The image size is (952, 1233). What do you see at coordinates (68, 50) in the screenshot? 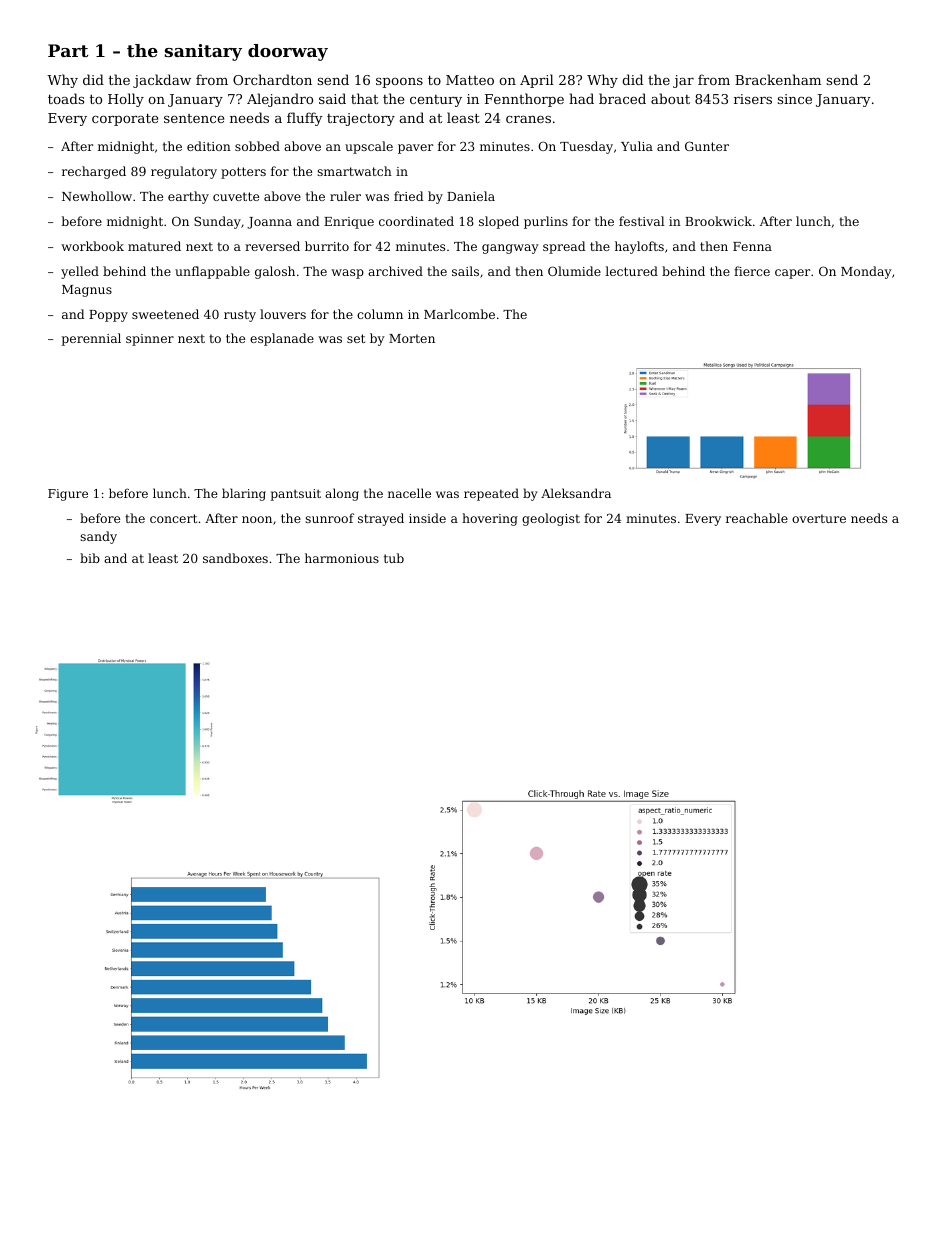
I see `Part` at bounding box center [68, 50].
